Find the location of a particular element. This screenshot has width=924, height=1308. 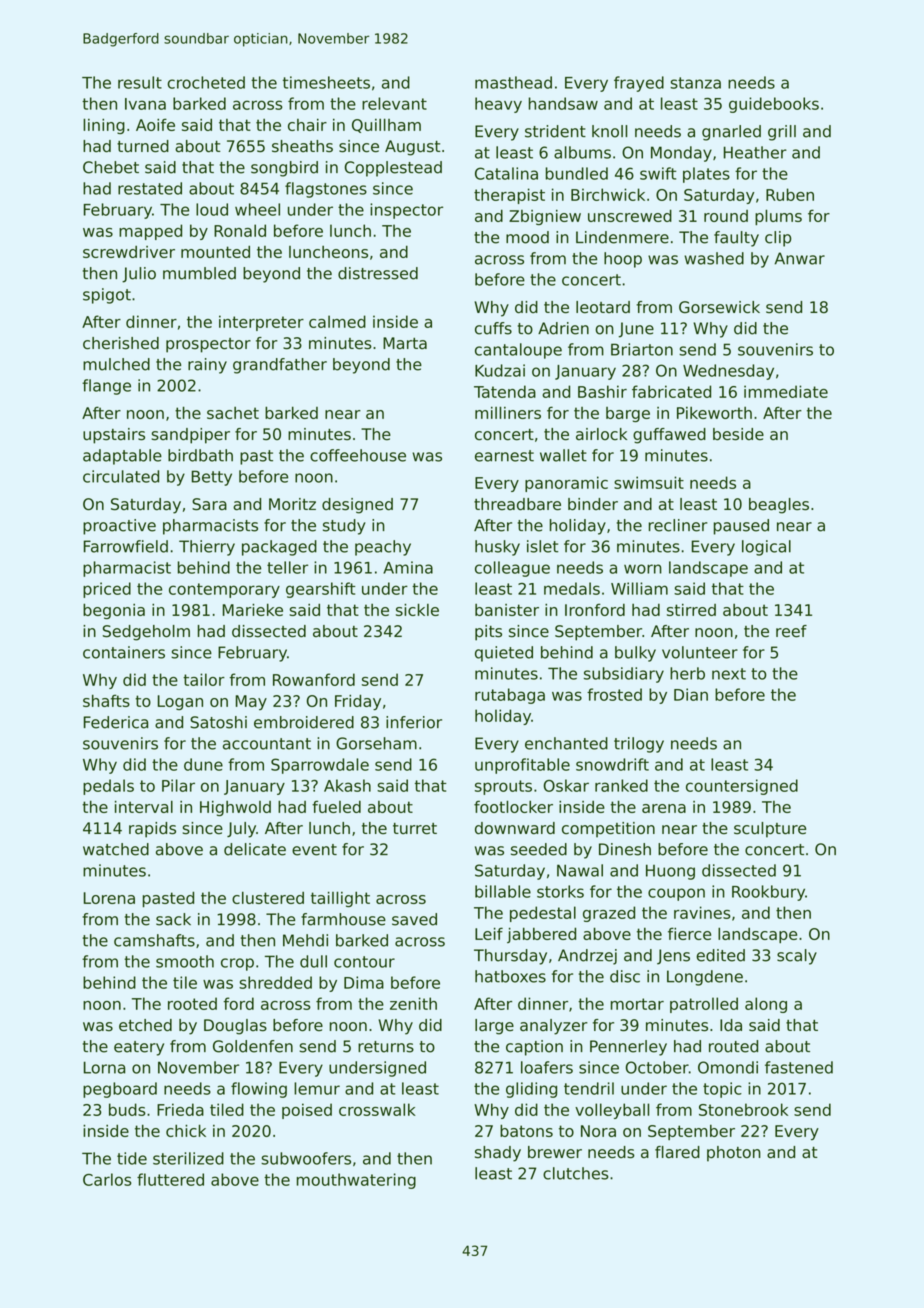

Goldenfen is located at coordinates (253, 1046).
